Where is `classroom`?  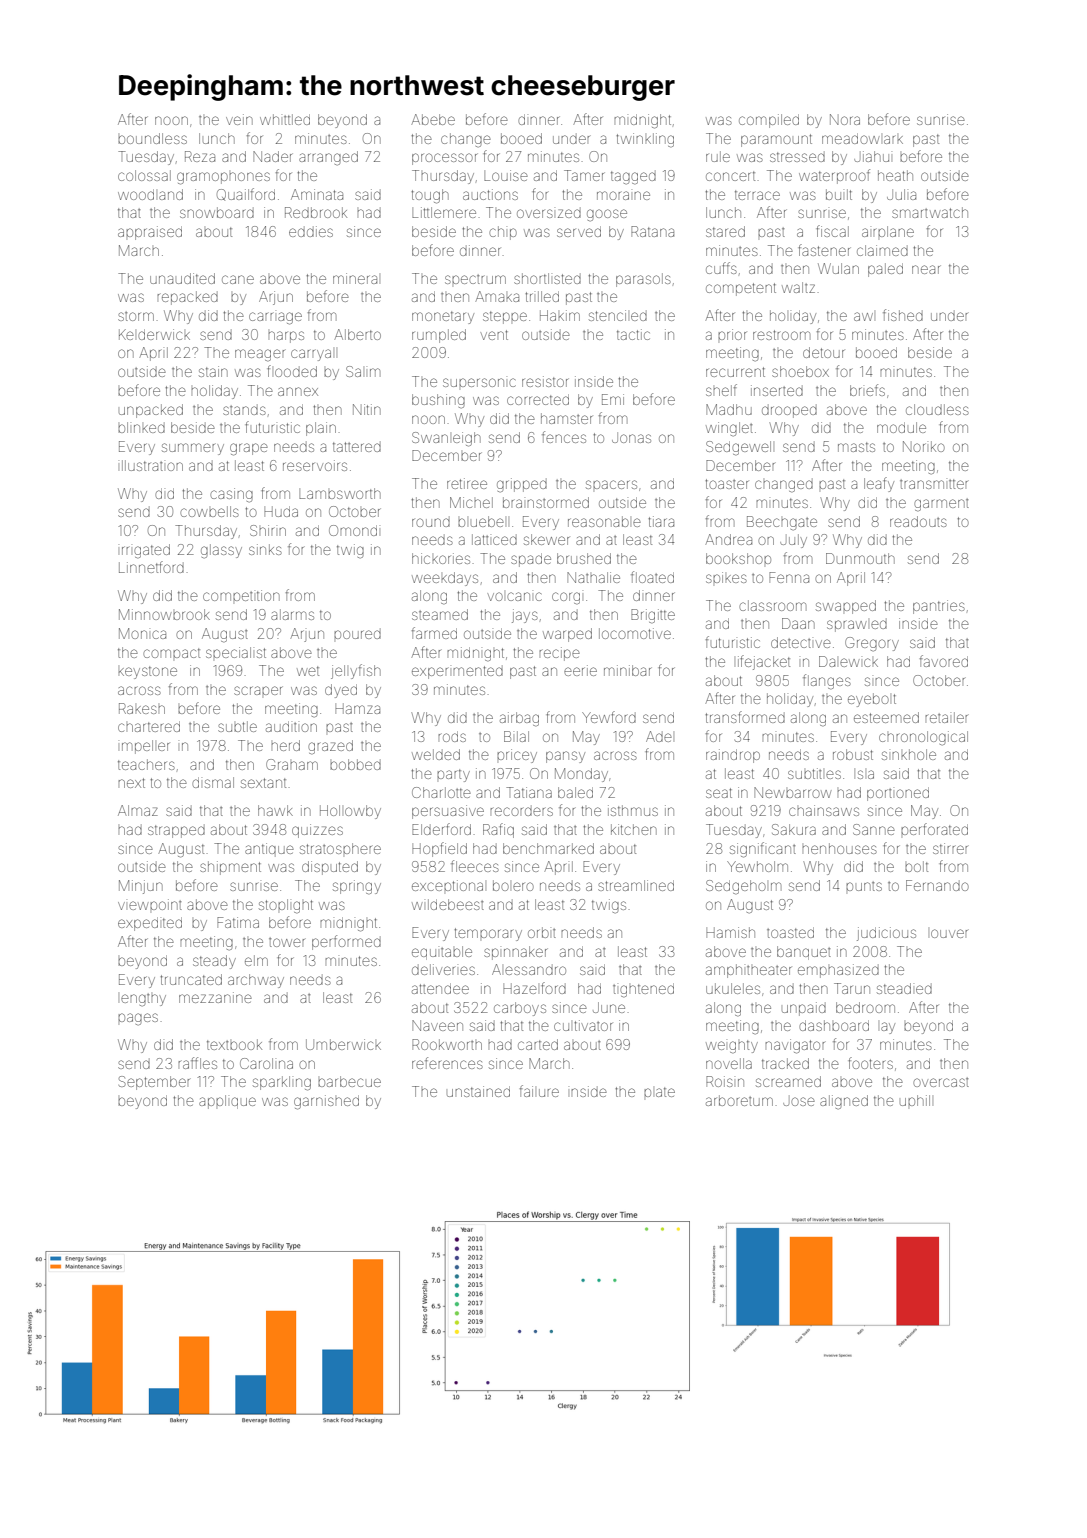 classroom is located at coordinates (772, 605).
